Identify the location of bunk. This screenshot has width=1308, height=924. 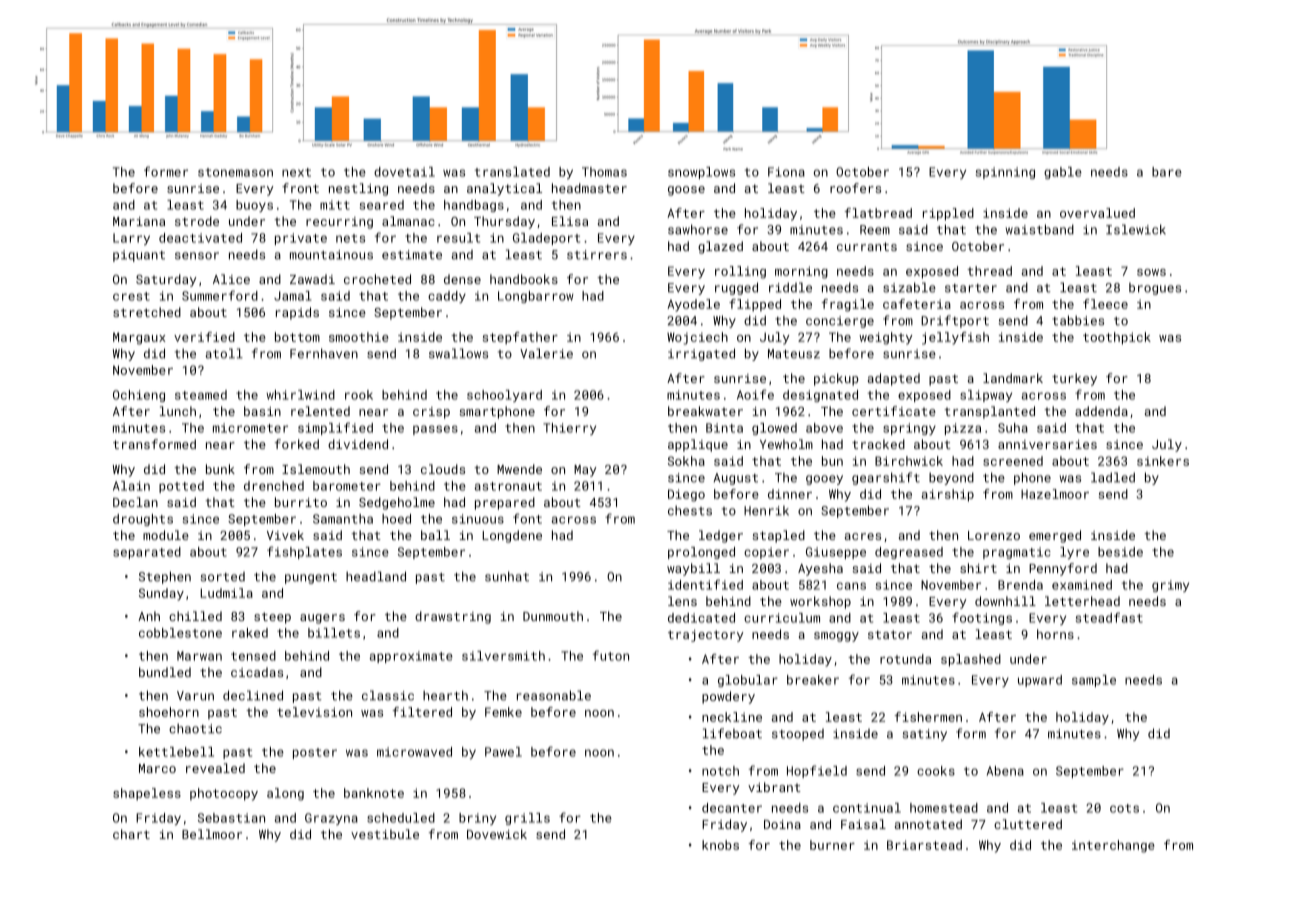
(220, 469).
